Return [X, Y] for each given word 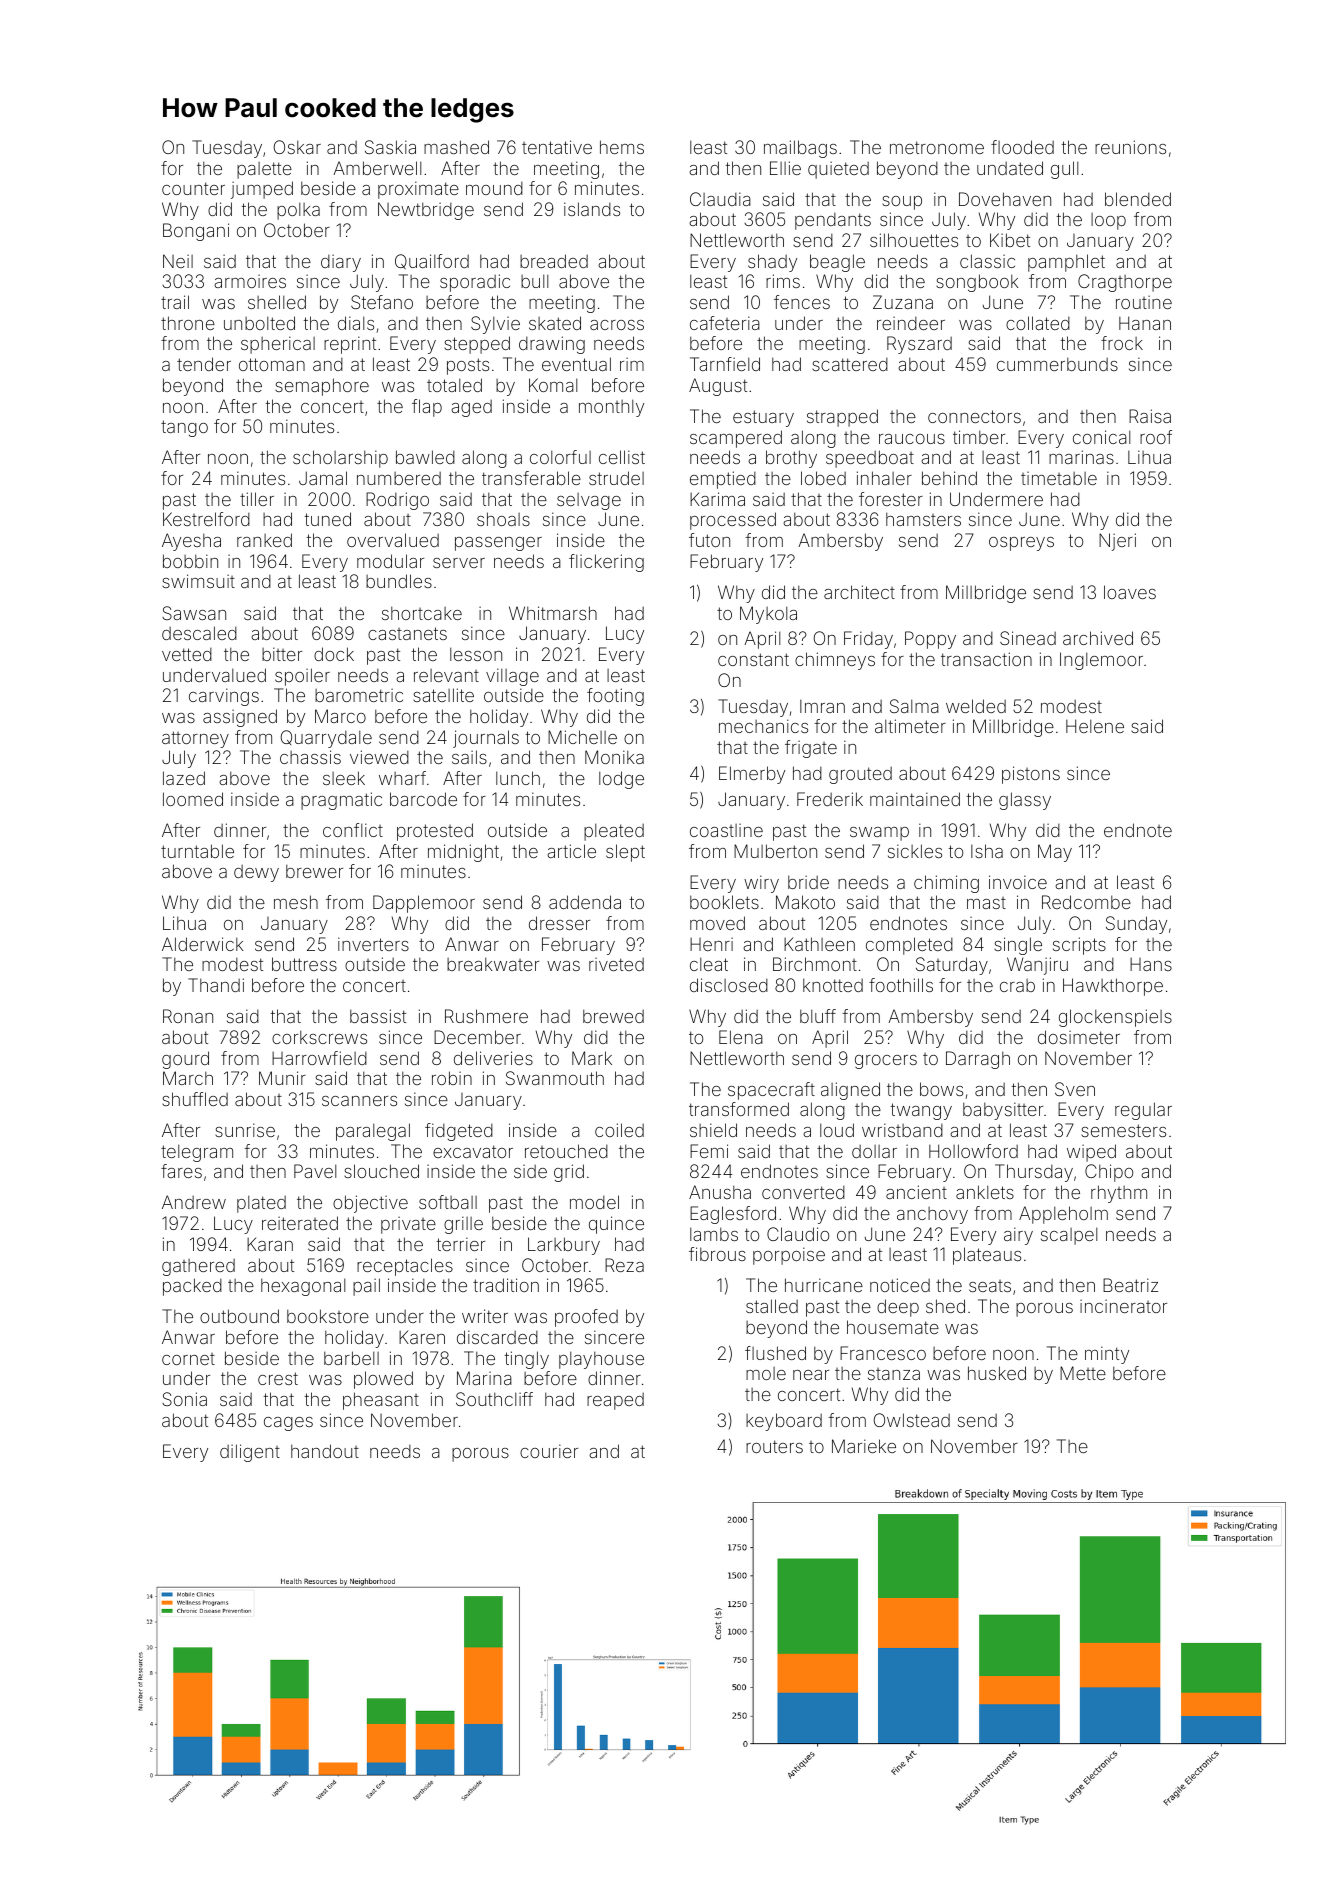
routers [774, 1446]
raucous [912, 439]
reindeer [911, 323]
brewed [613, 1016]
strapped [842, 418]
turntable [197, 851]
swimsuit [198, 581]
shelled [277, 302]
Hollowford [973, 1151]
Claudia [720, 199]
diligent [250, 1453]
